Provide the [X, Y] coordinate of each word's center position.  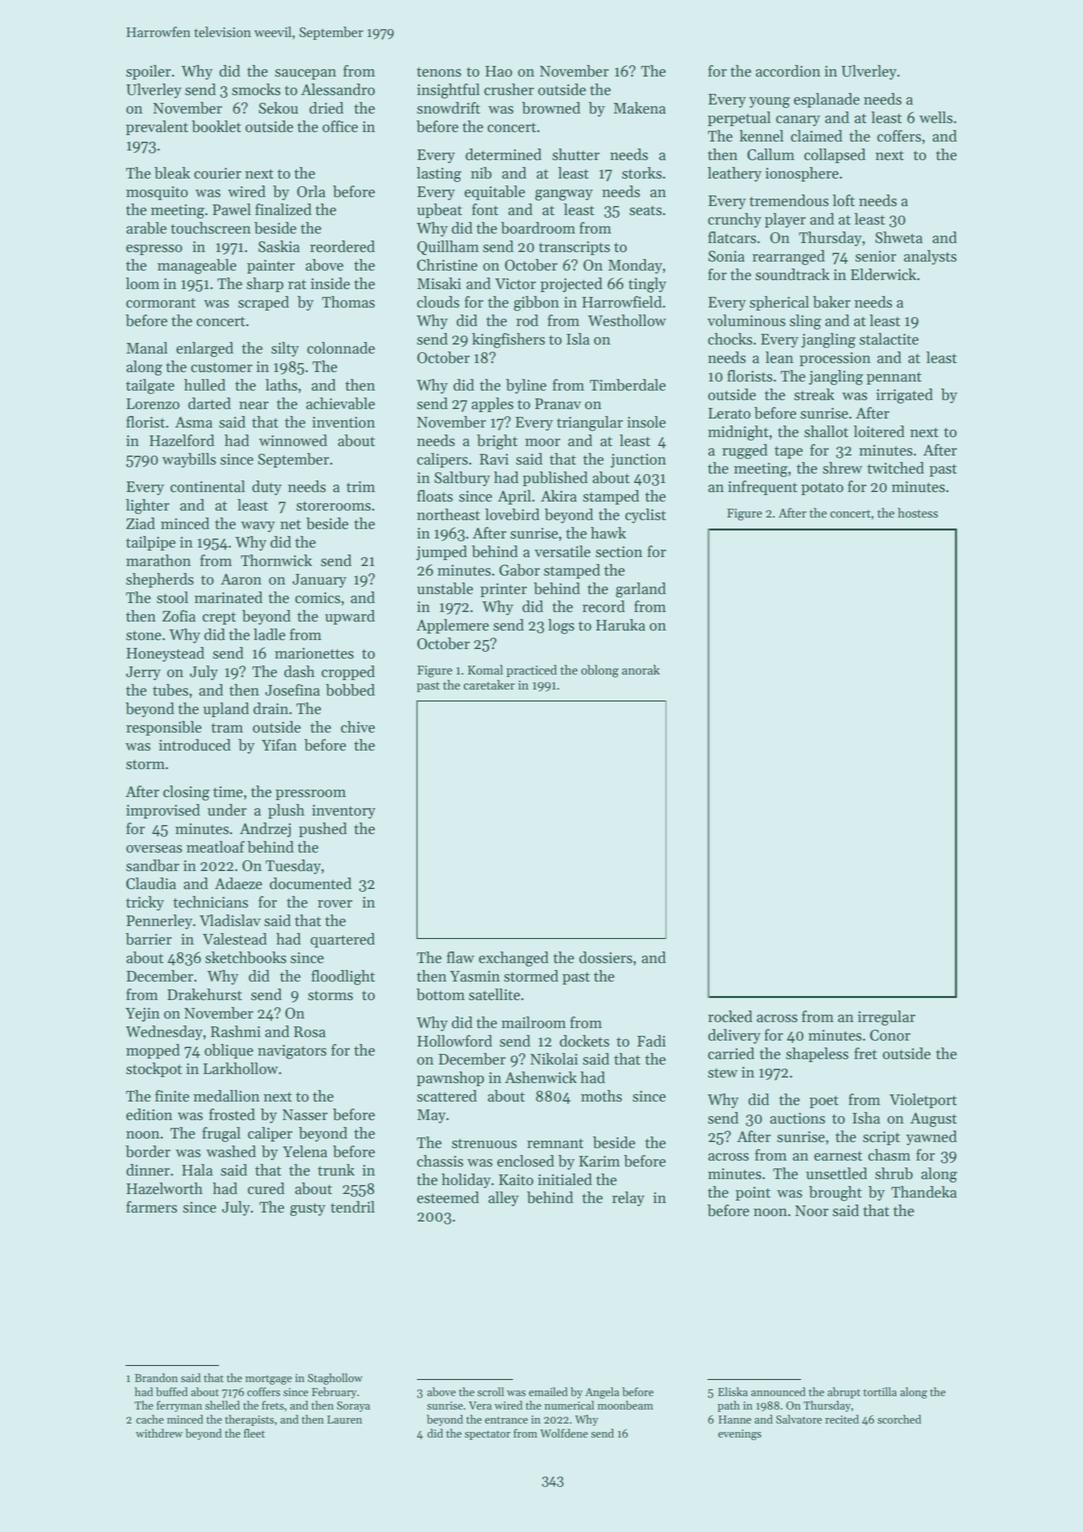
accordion [788, 71]
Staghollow [335, 1379]
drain [270, 708]
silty [285, 349]
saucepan [305, 74]
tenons [439, 72]
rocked [730, 1016]
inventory [343, 812]
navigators [292, 1052]
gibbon [536, 303]
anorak [641, 670]
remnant [555, 1144]
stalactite [889, 339]
